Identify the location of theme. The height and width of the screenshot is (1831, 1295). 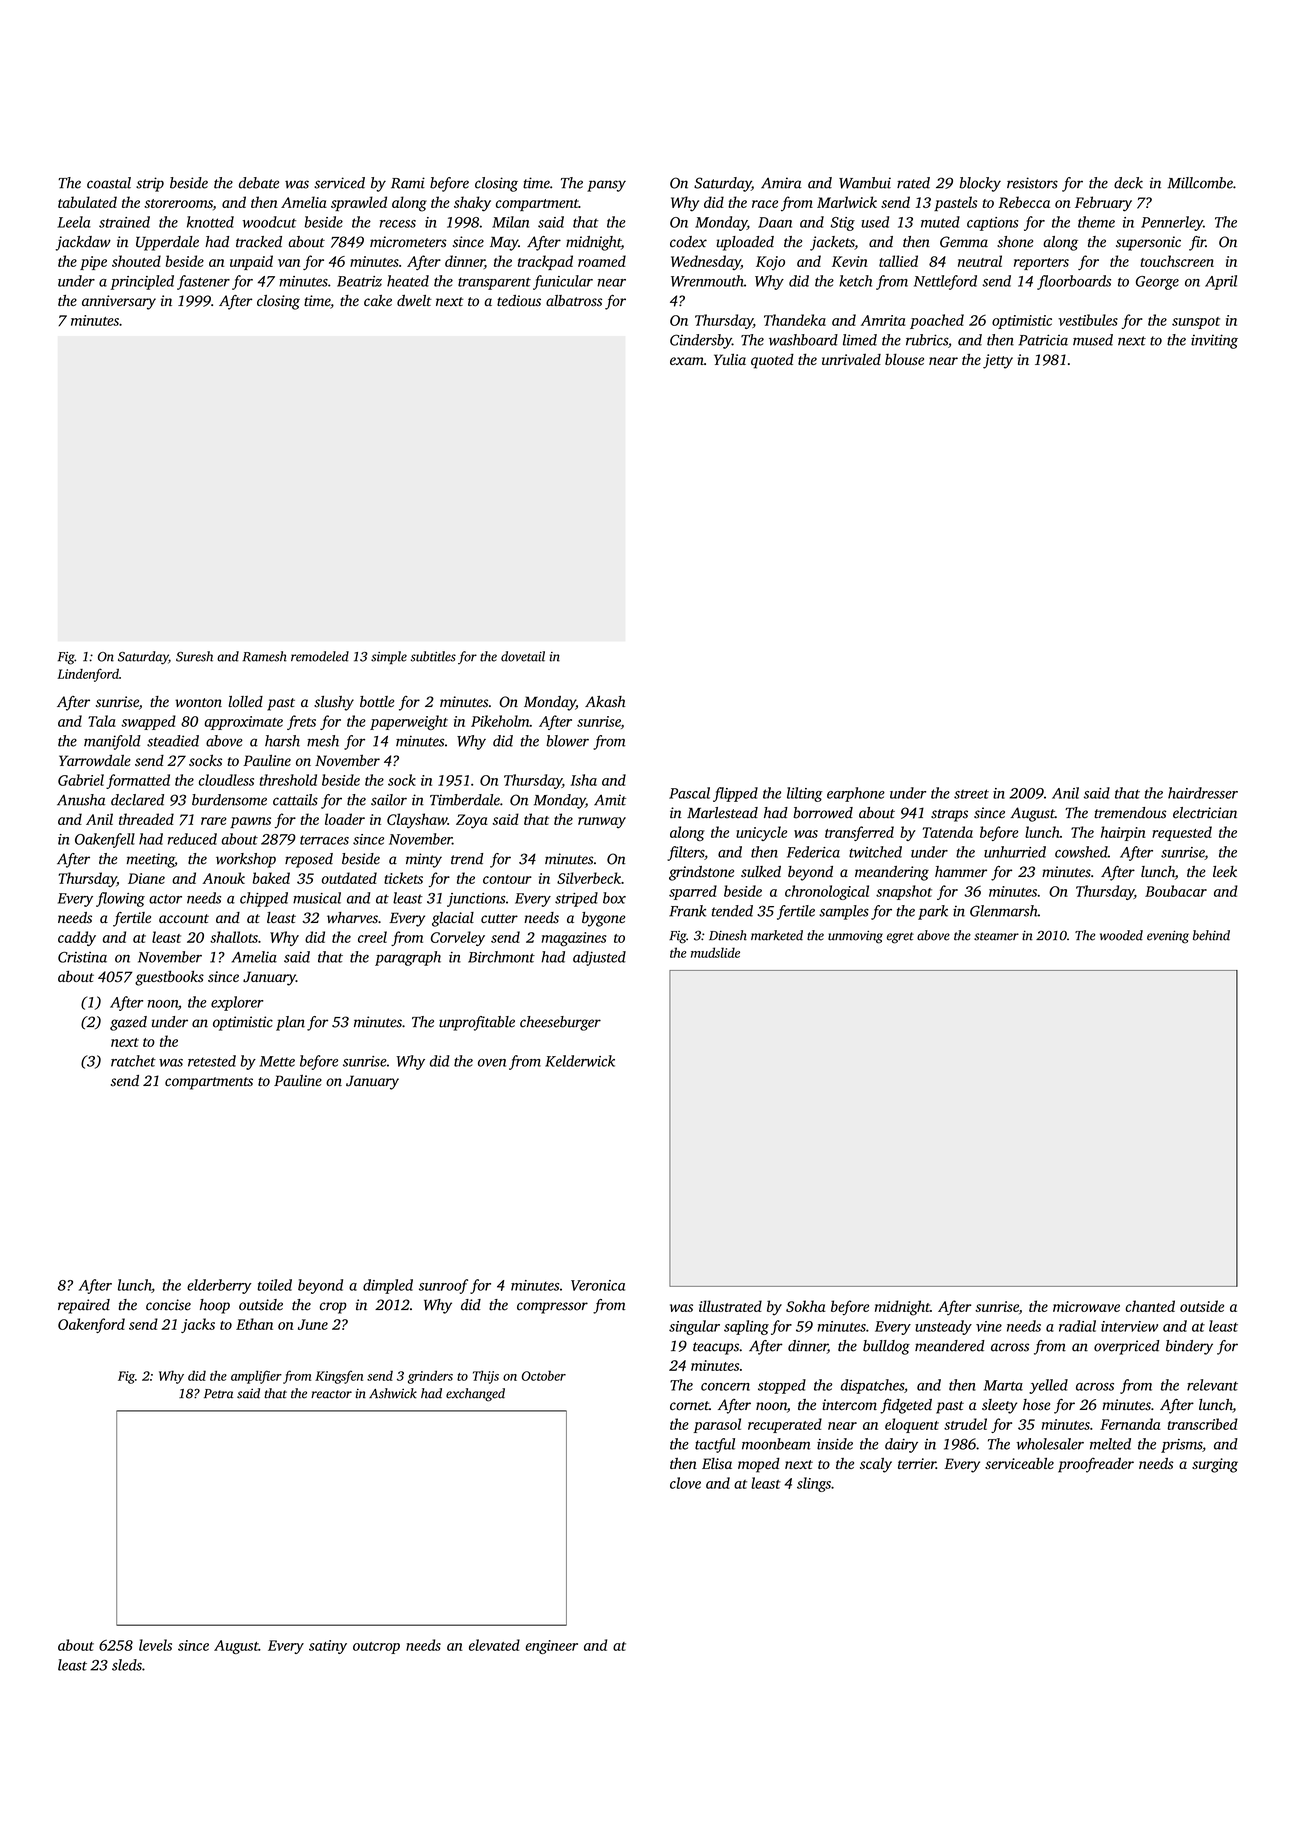
(1096, 222).
